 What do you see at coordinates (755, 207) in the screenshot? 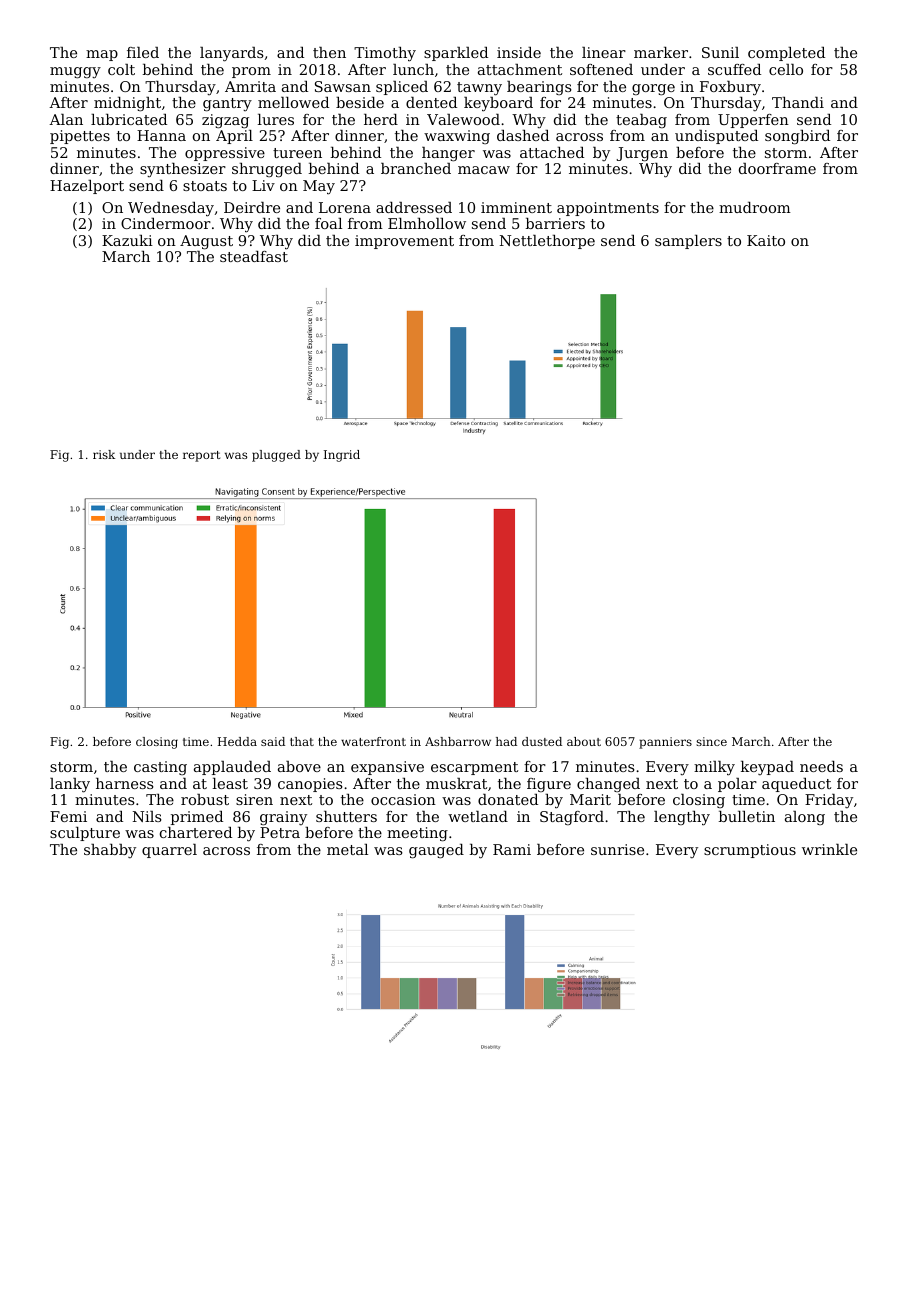
I see `mudroom` at bounding box center [755, 207].
